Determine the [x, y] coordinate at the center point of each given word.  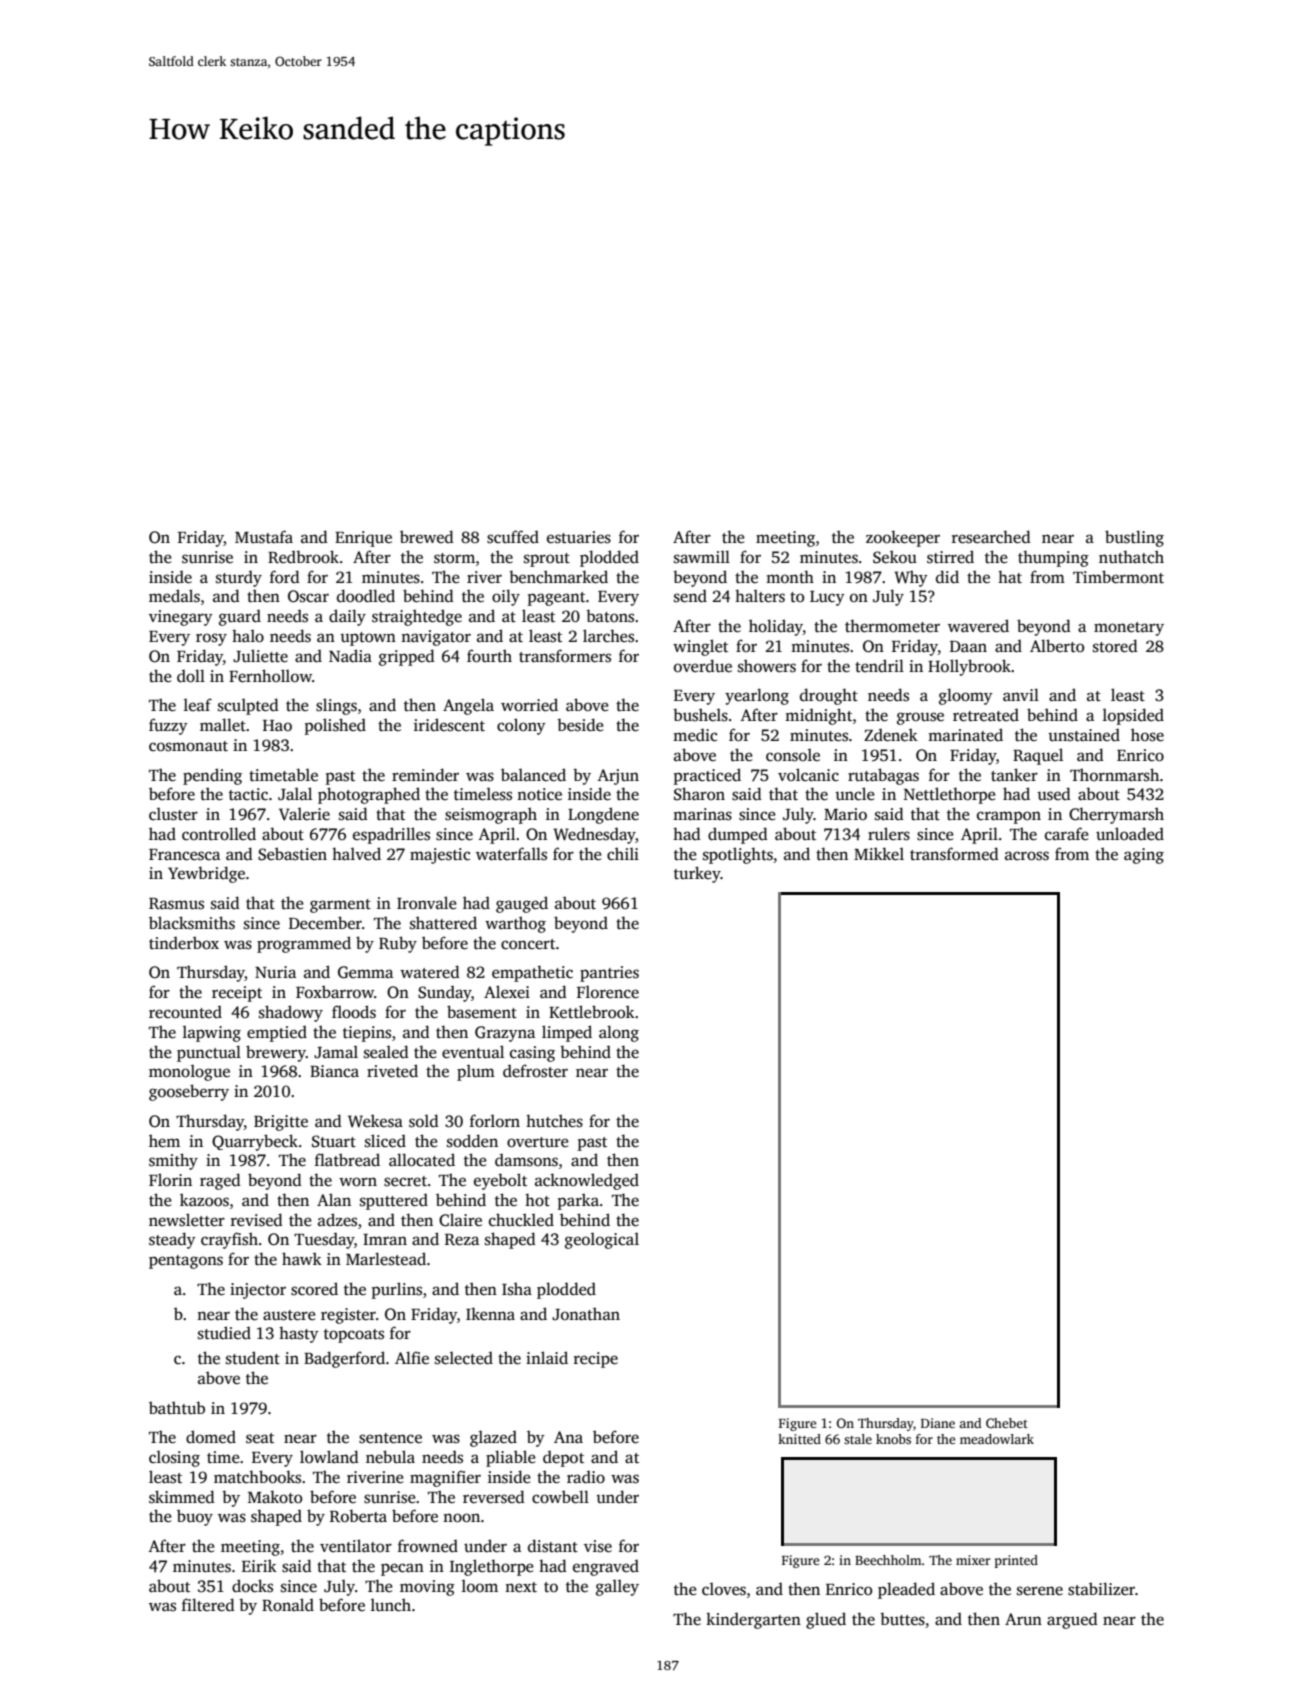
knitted [799, 1439]
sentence [390, 1438]
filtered [208, 1605]
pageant [556, 599]
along [619, 1033]
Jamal [336, 1052]
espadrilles [391, 835]
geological [602, 1241]
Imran [385, 1239]
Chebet [1007, 1423]
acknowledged [587, 1181]
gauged [522, 904]
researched [991, 537]
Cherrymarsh [1116, 815]
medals [174, 596]
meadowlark [997, 1439]
